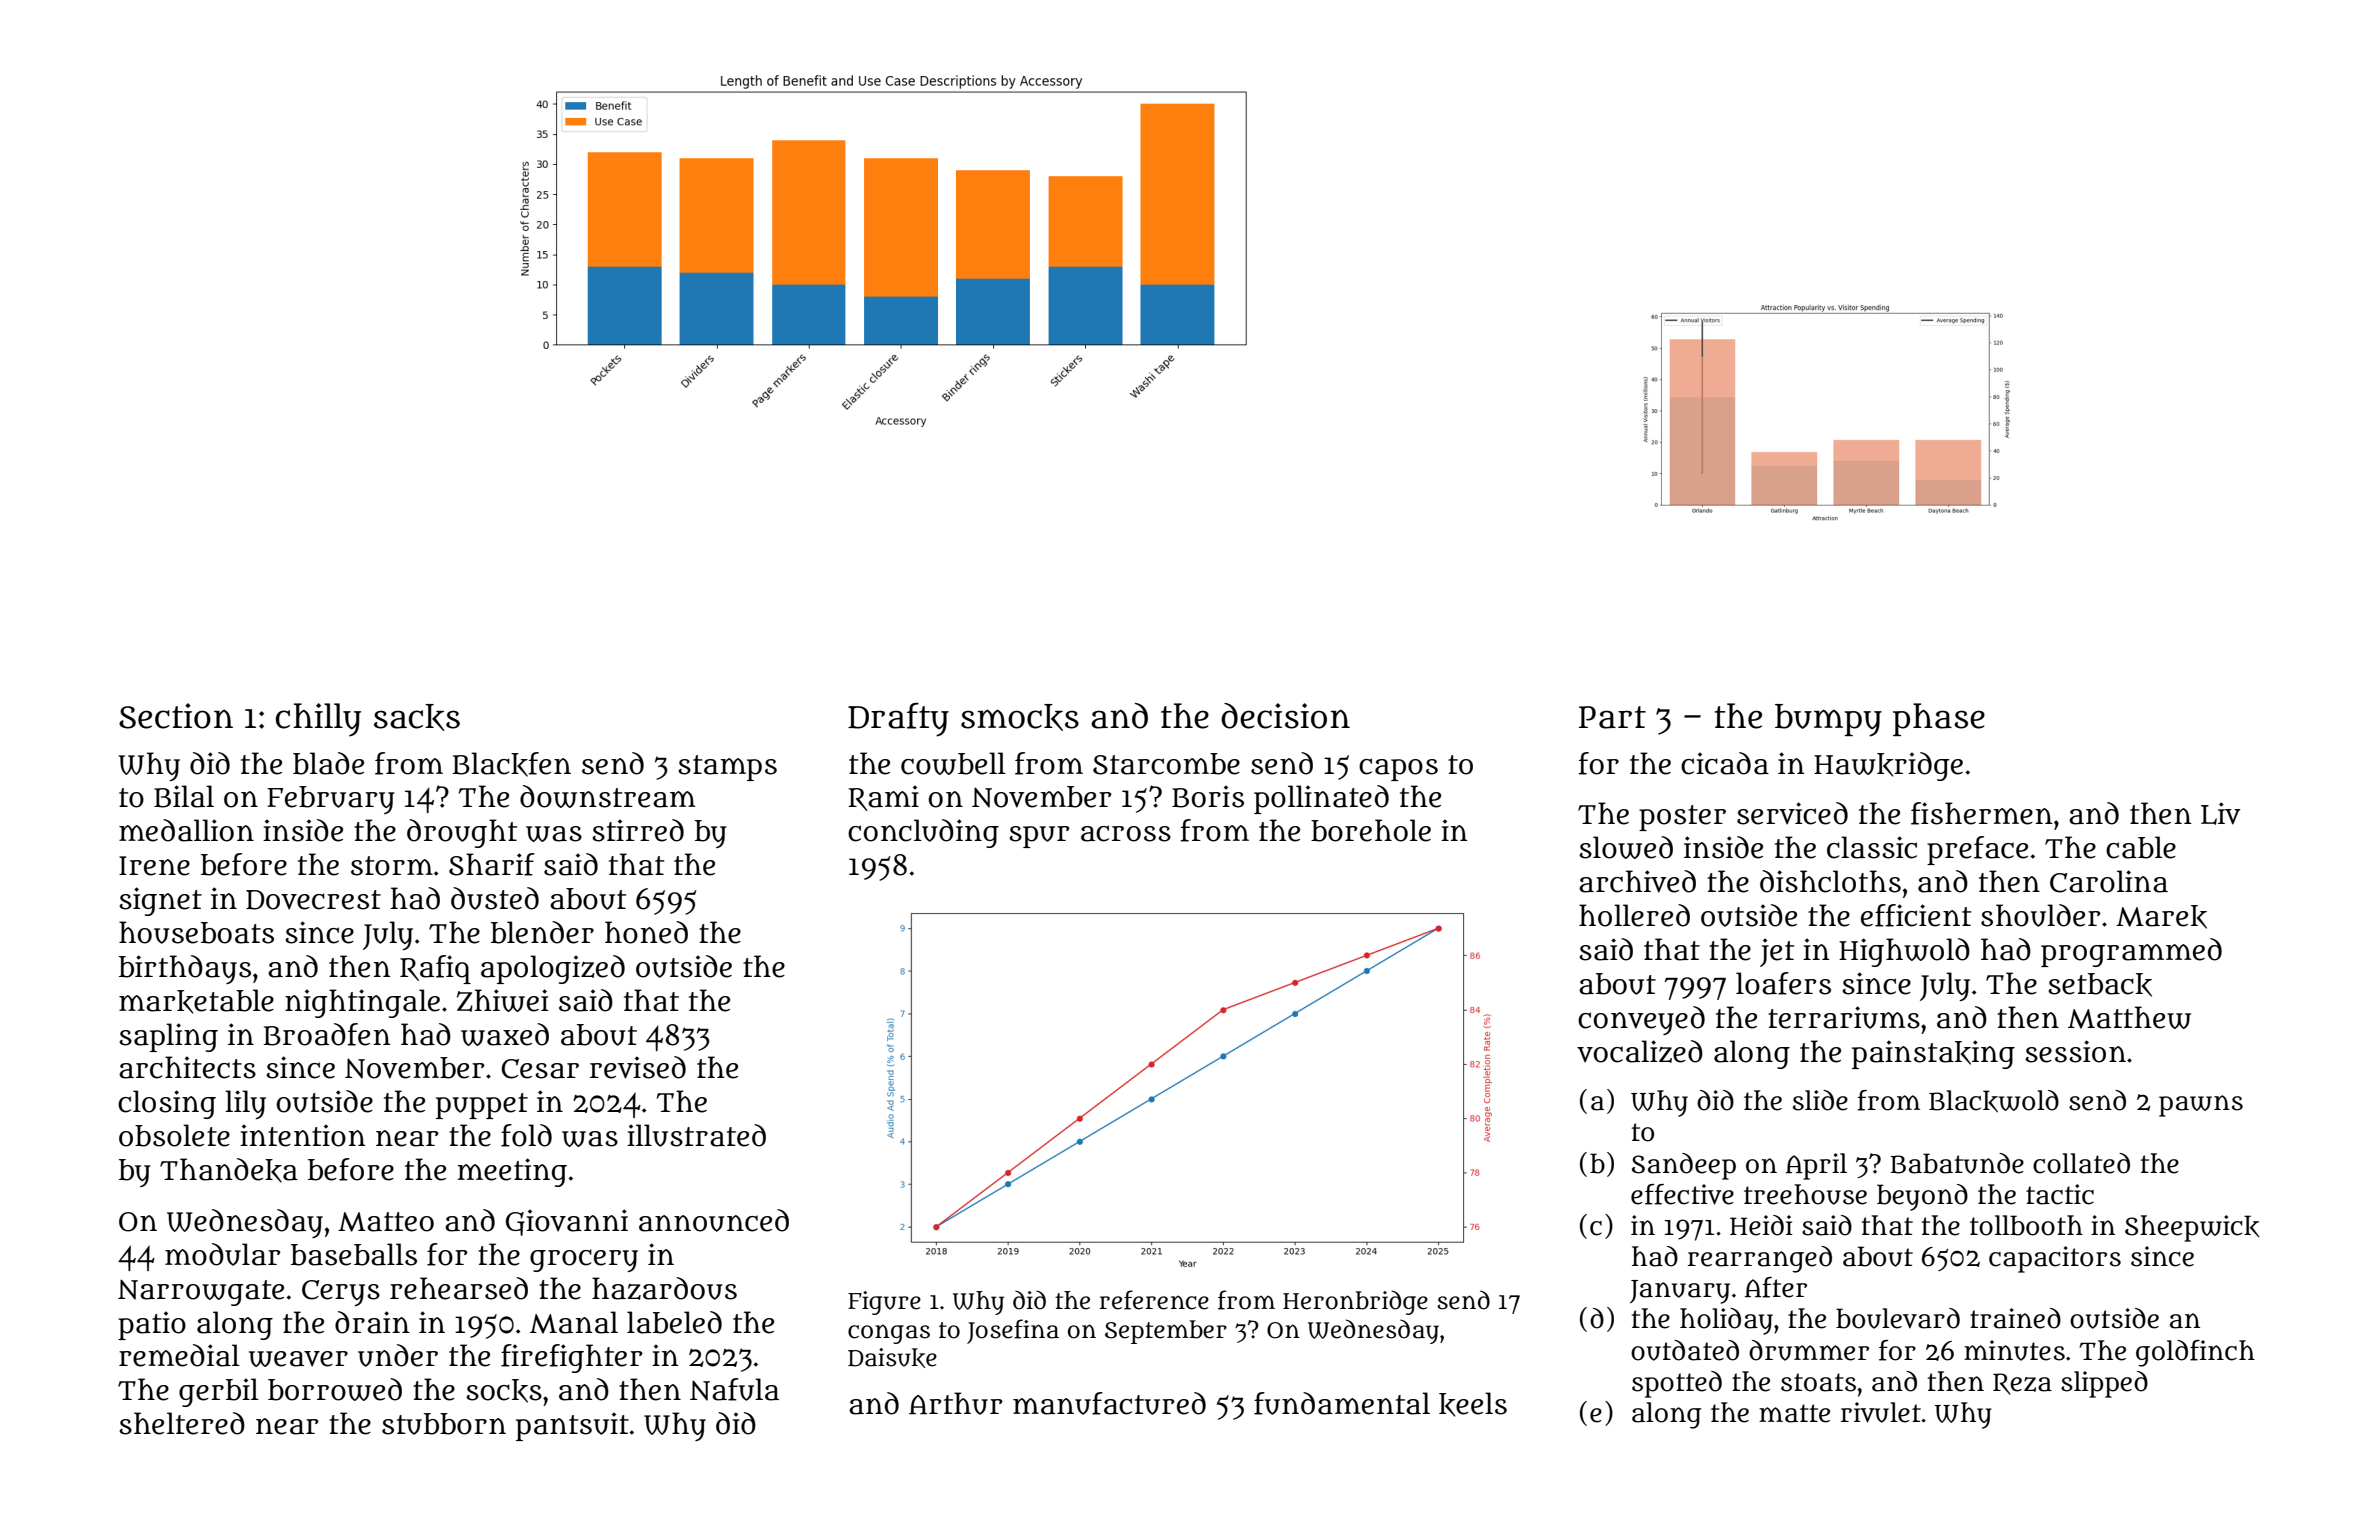 The image size is (2380, 1540). I want to click on hollered, so click(1634, 915).
